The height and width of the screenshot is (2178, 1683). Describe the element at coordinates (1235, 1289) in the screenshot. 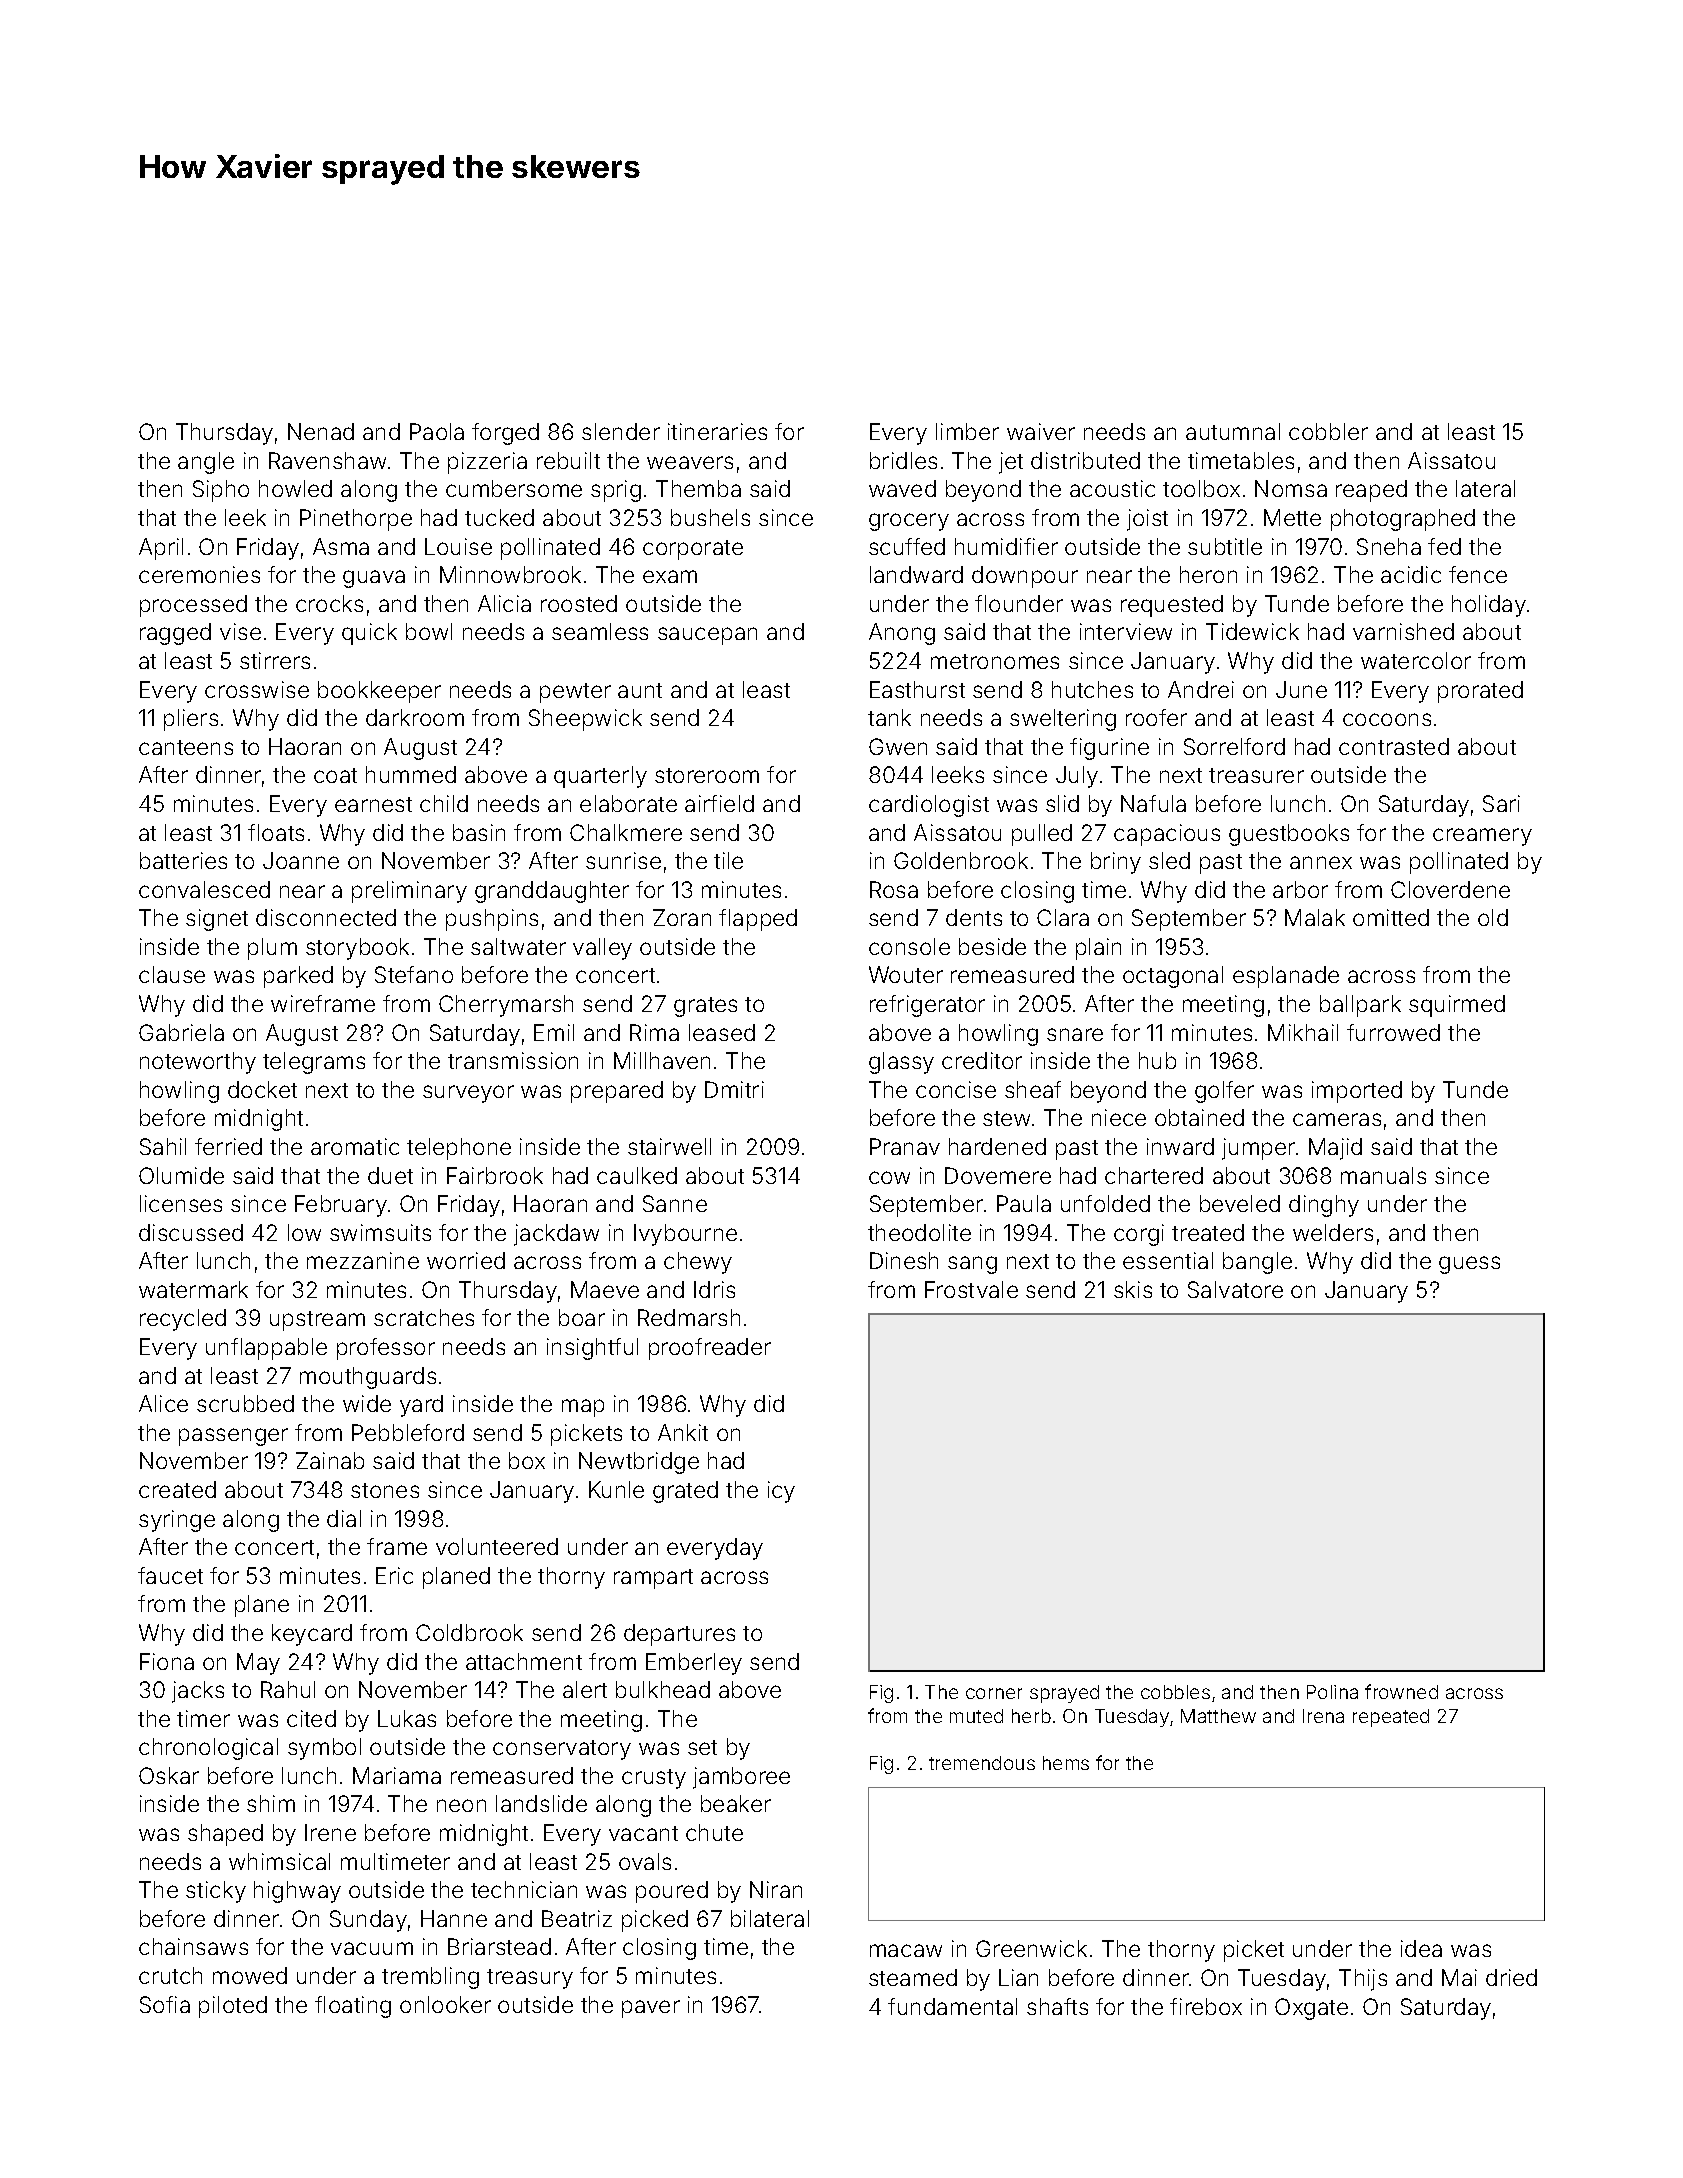

I see `Salvatore` at that location.
